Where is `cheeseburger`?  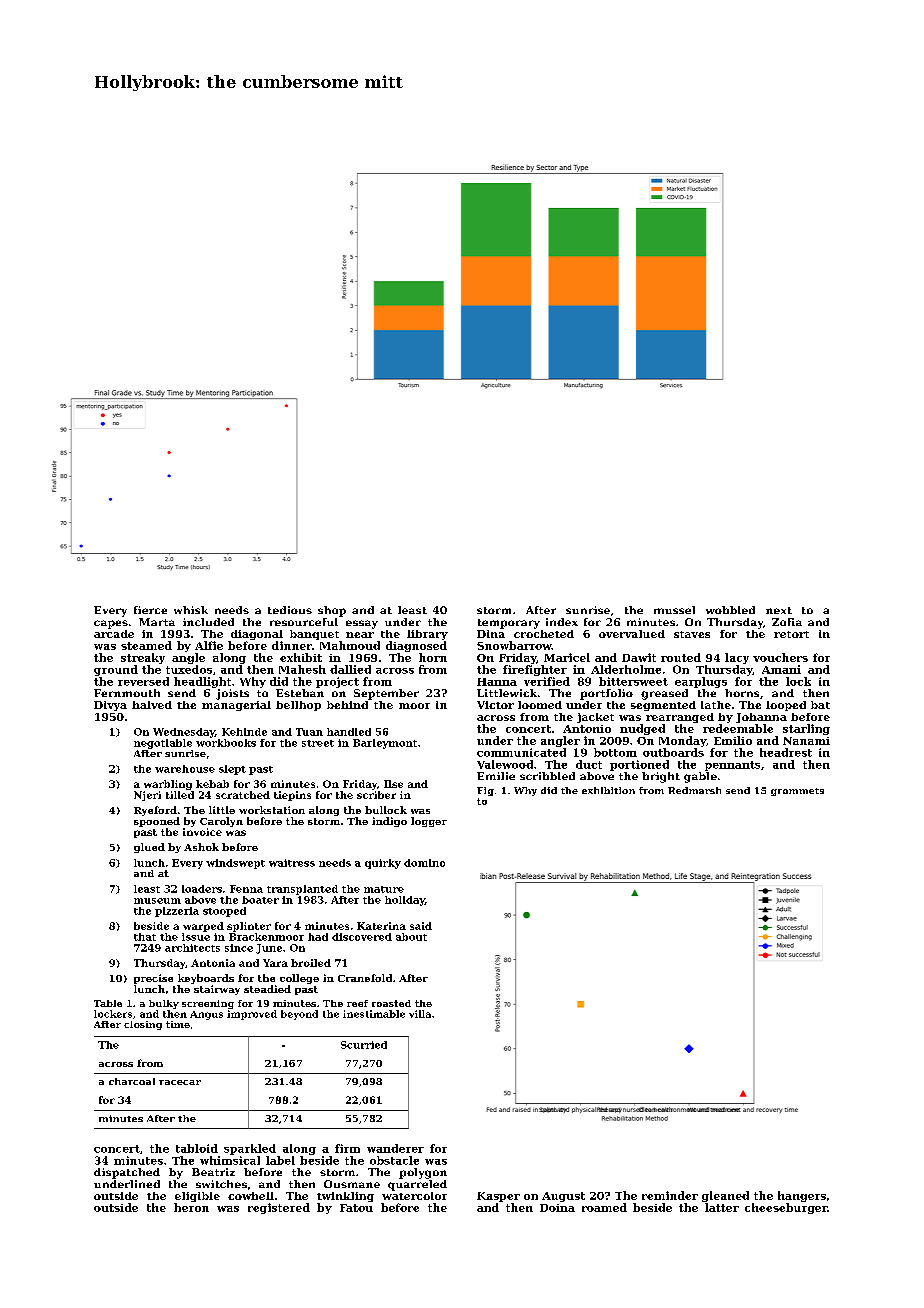
cheeseburger is located at coordinates (786, 1208).
